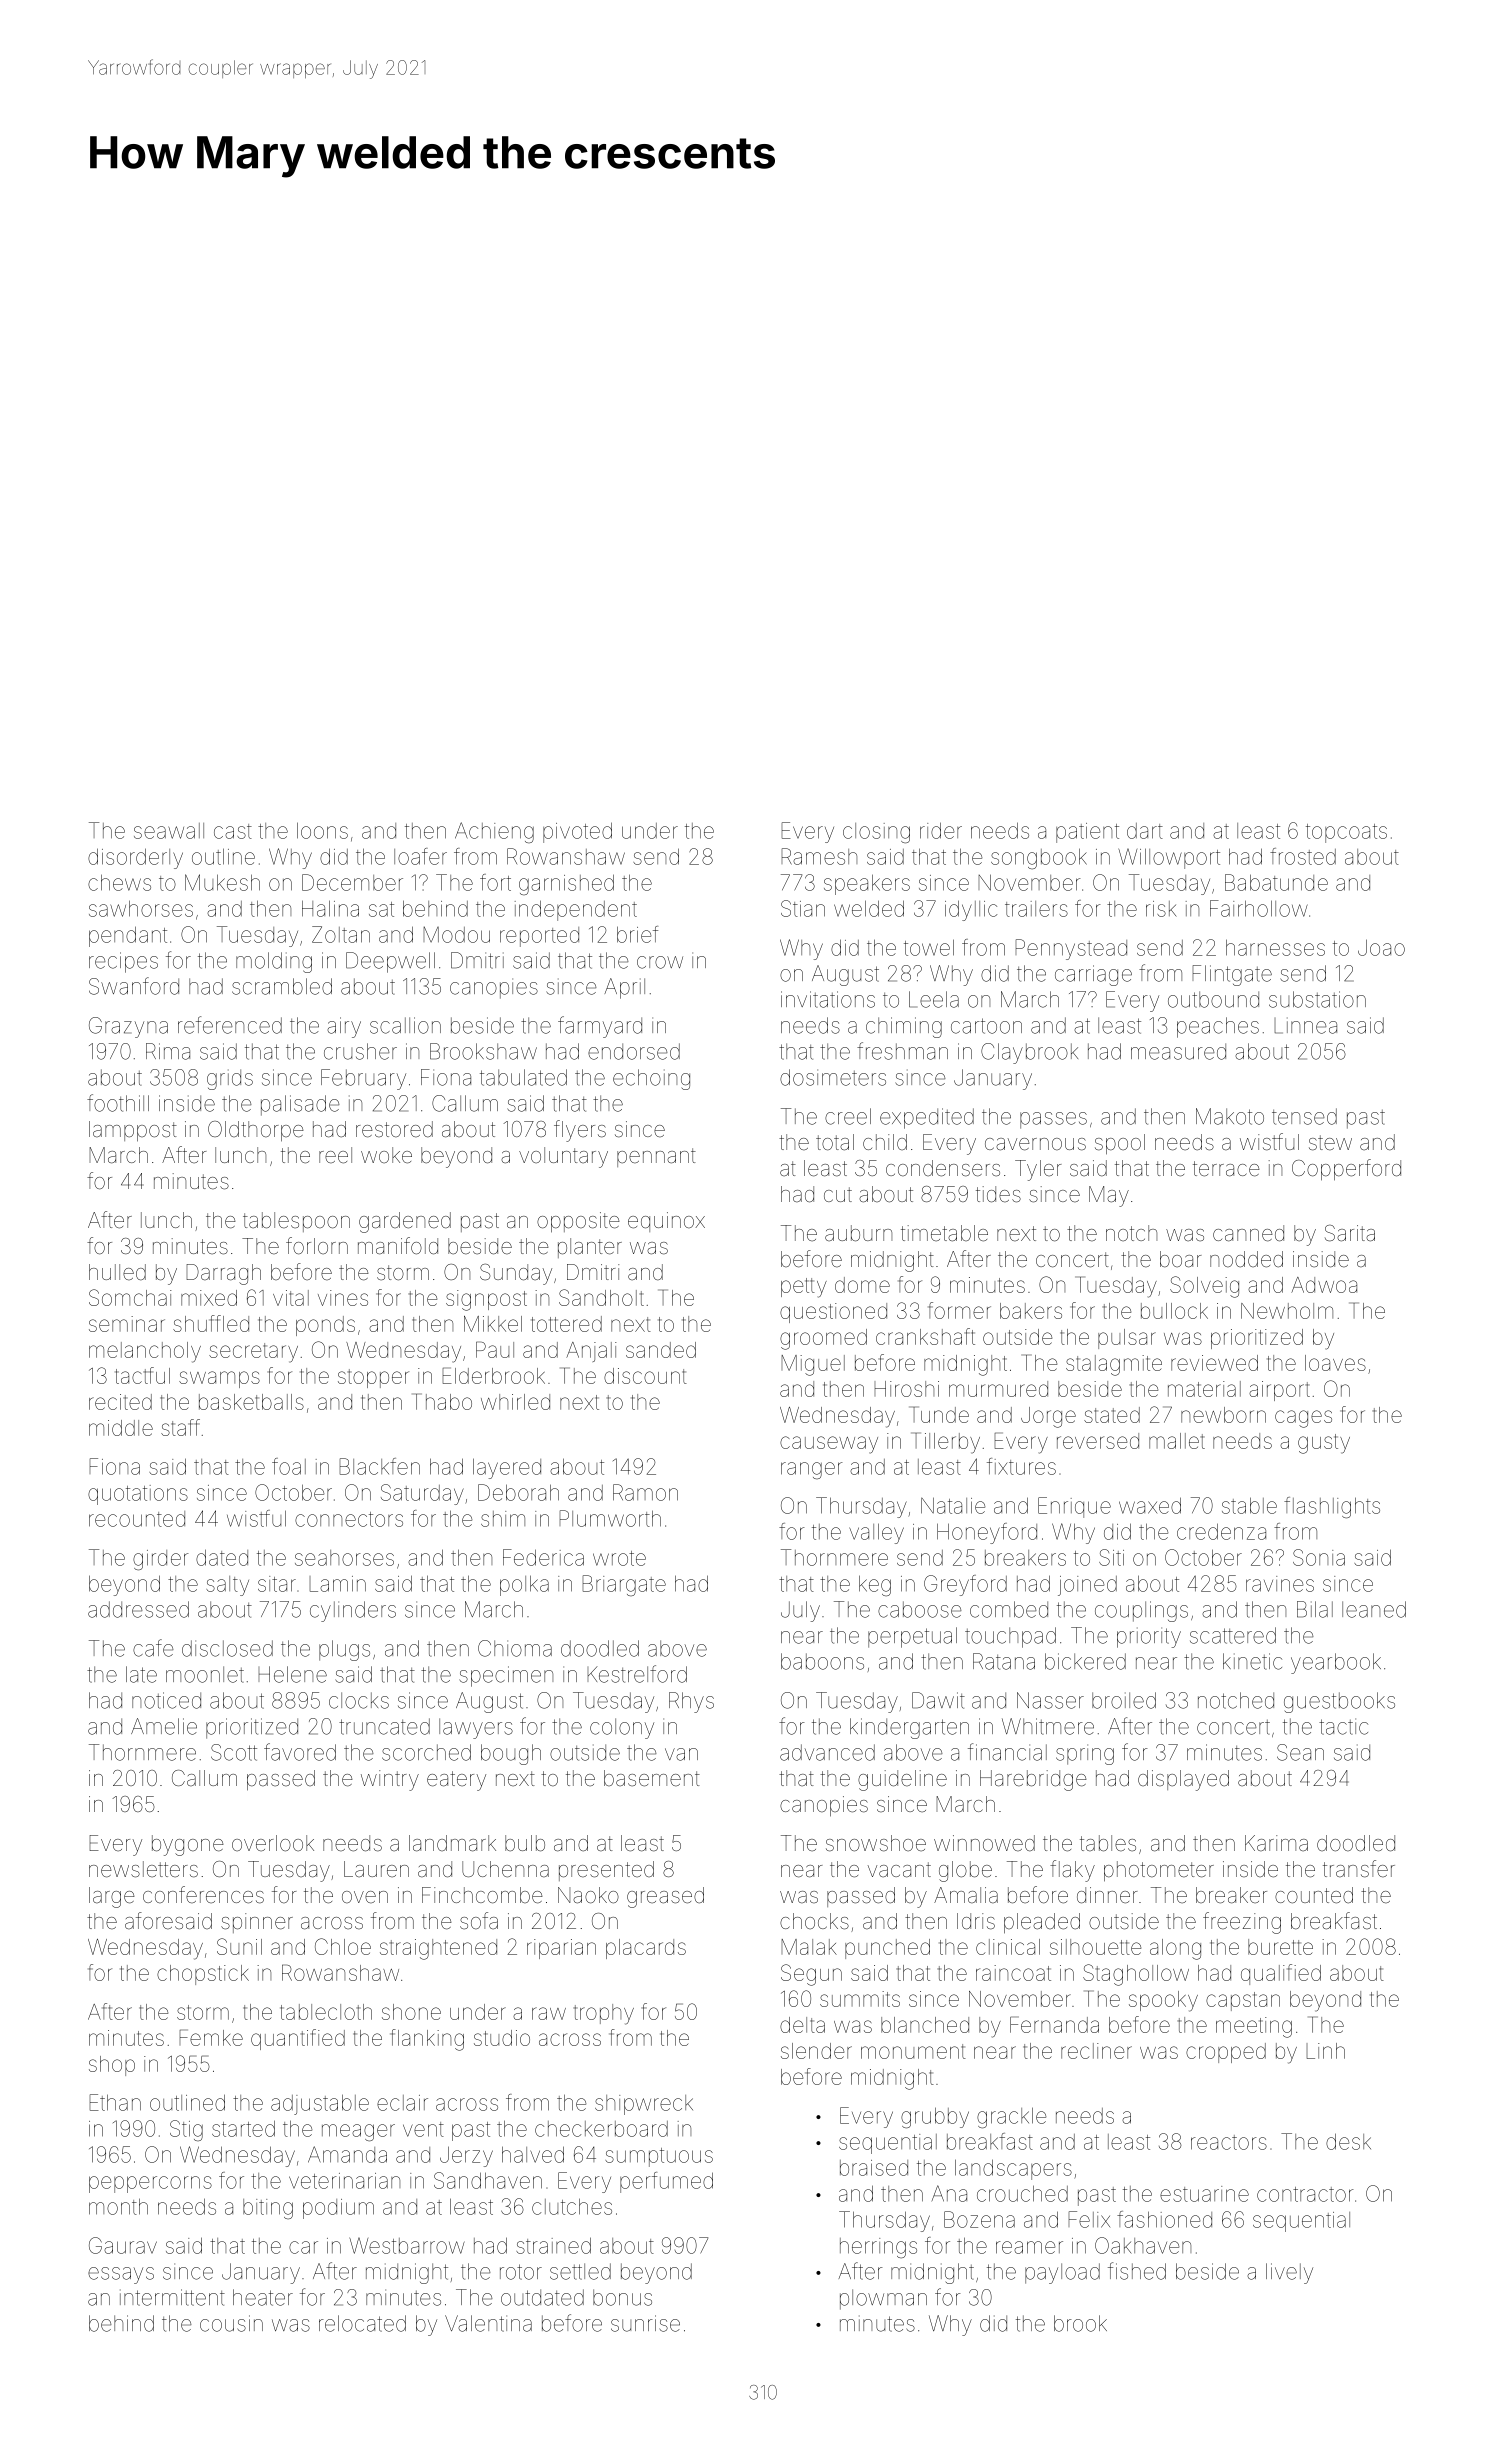 The image size is (1496, 2464). I want to click on perfumed, so click(666, 2182).
